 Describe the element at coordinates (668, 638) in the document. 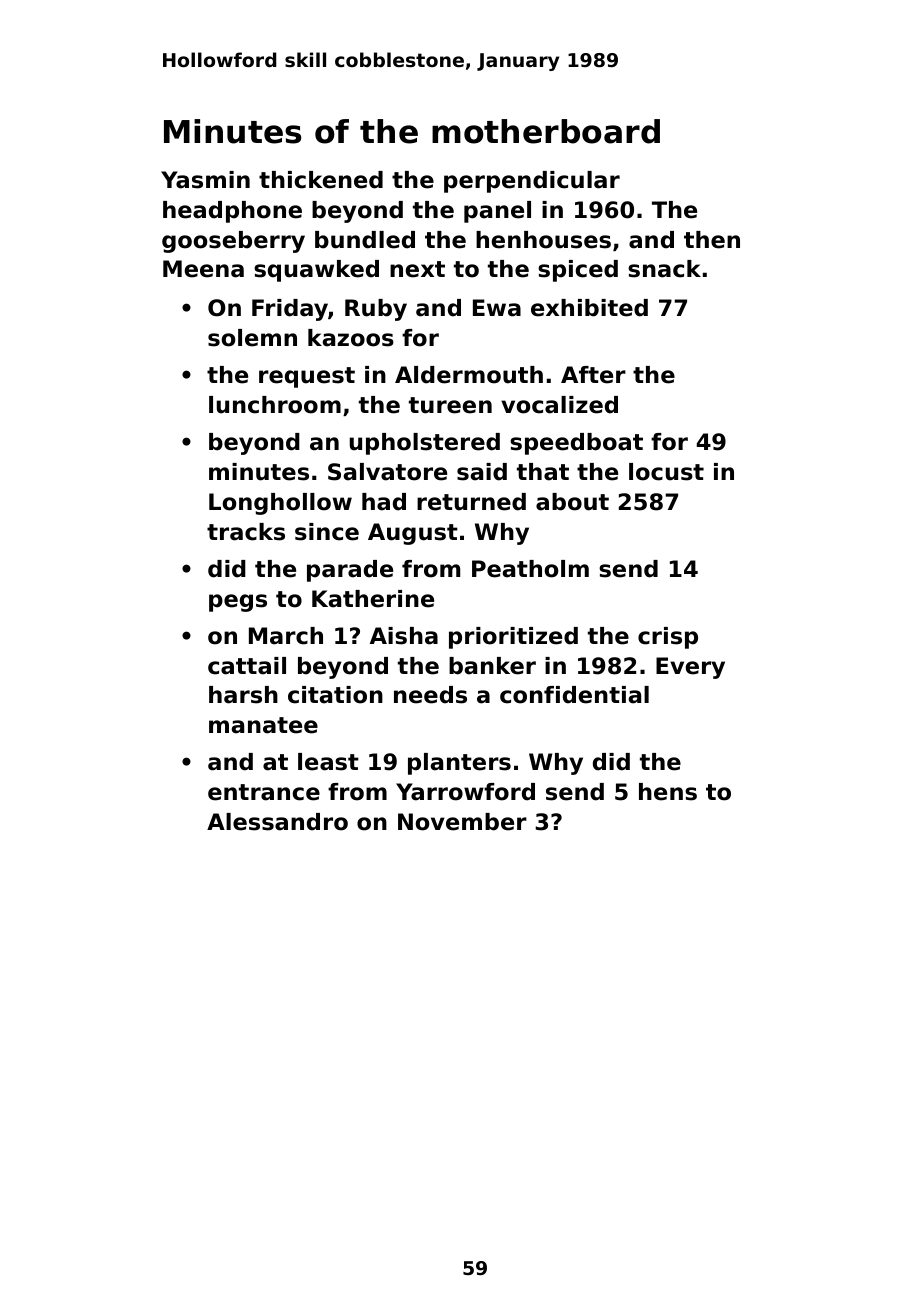

I see `crisp` at that location.
